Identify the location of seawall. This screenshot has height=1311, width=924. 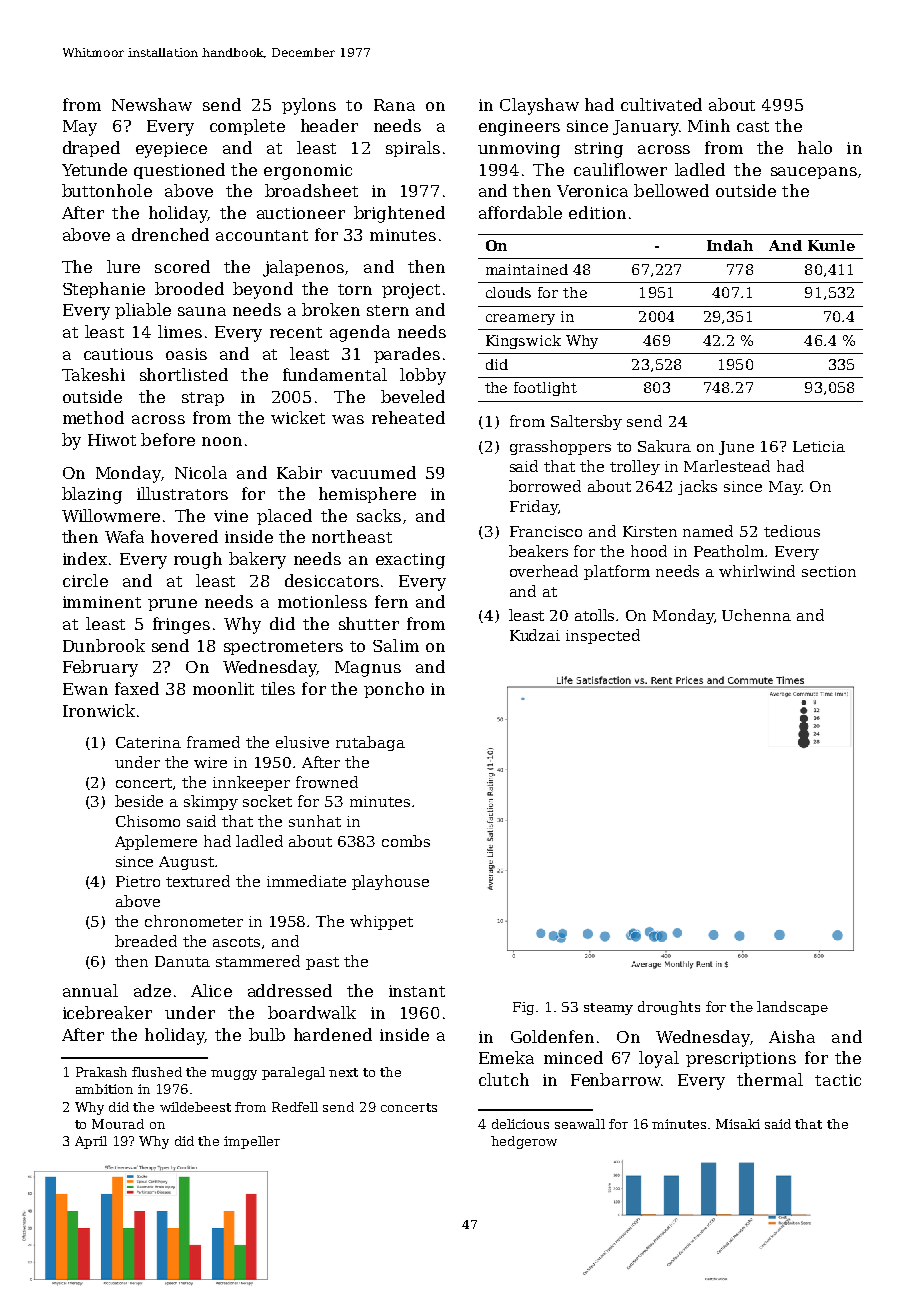
(580, 1124).
